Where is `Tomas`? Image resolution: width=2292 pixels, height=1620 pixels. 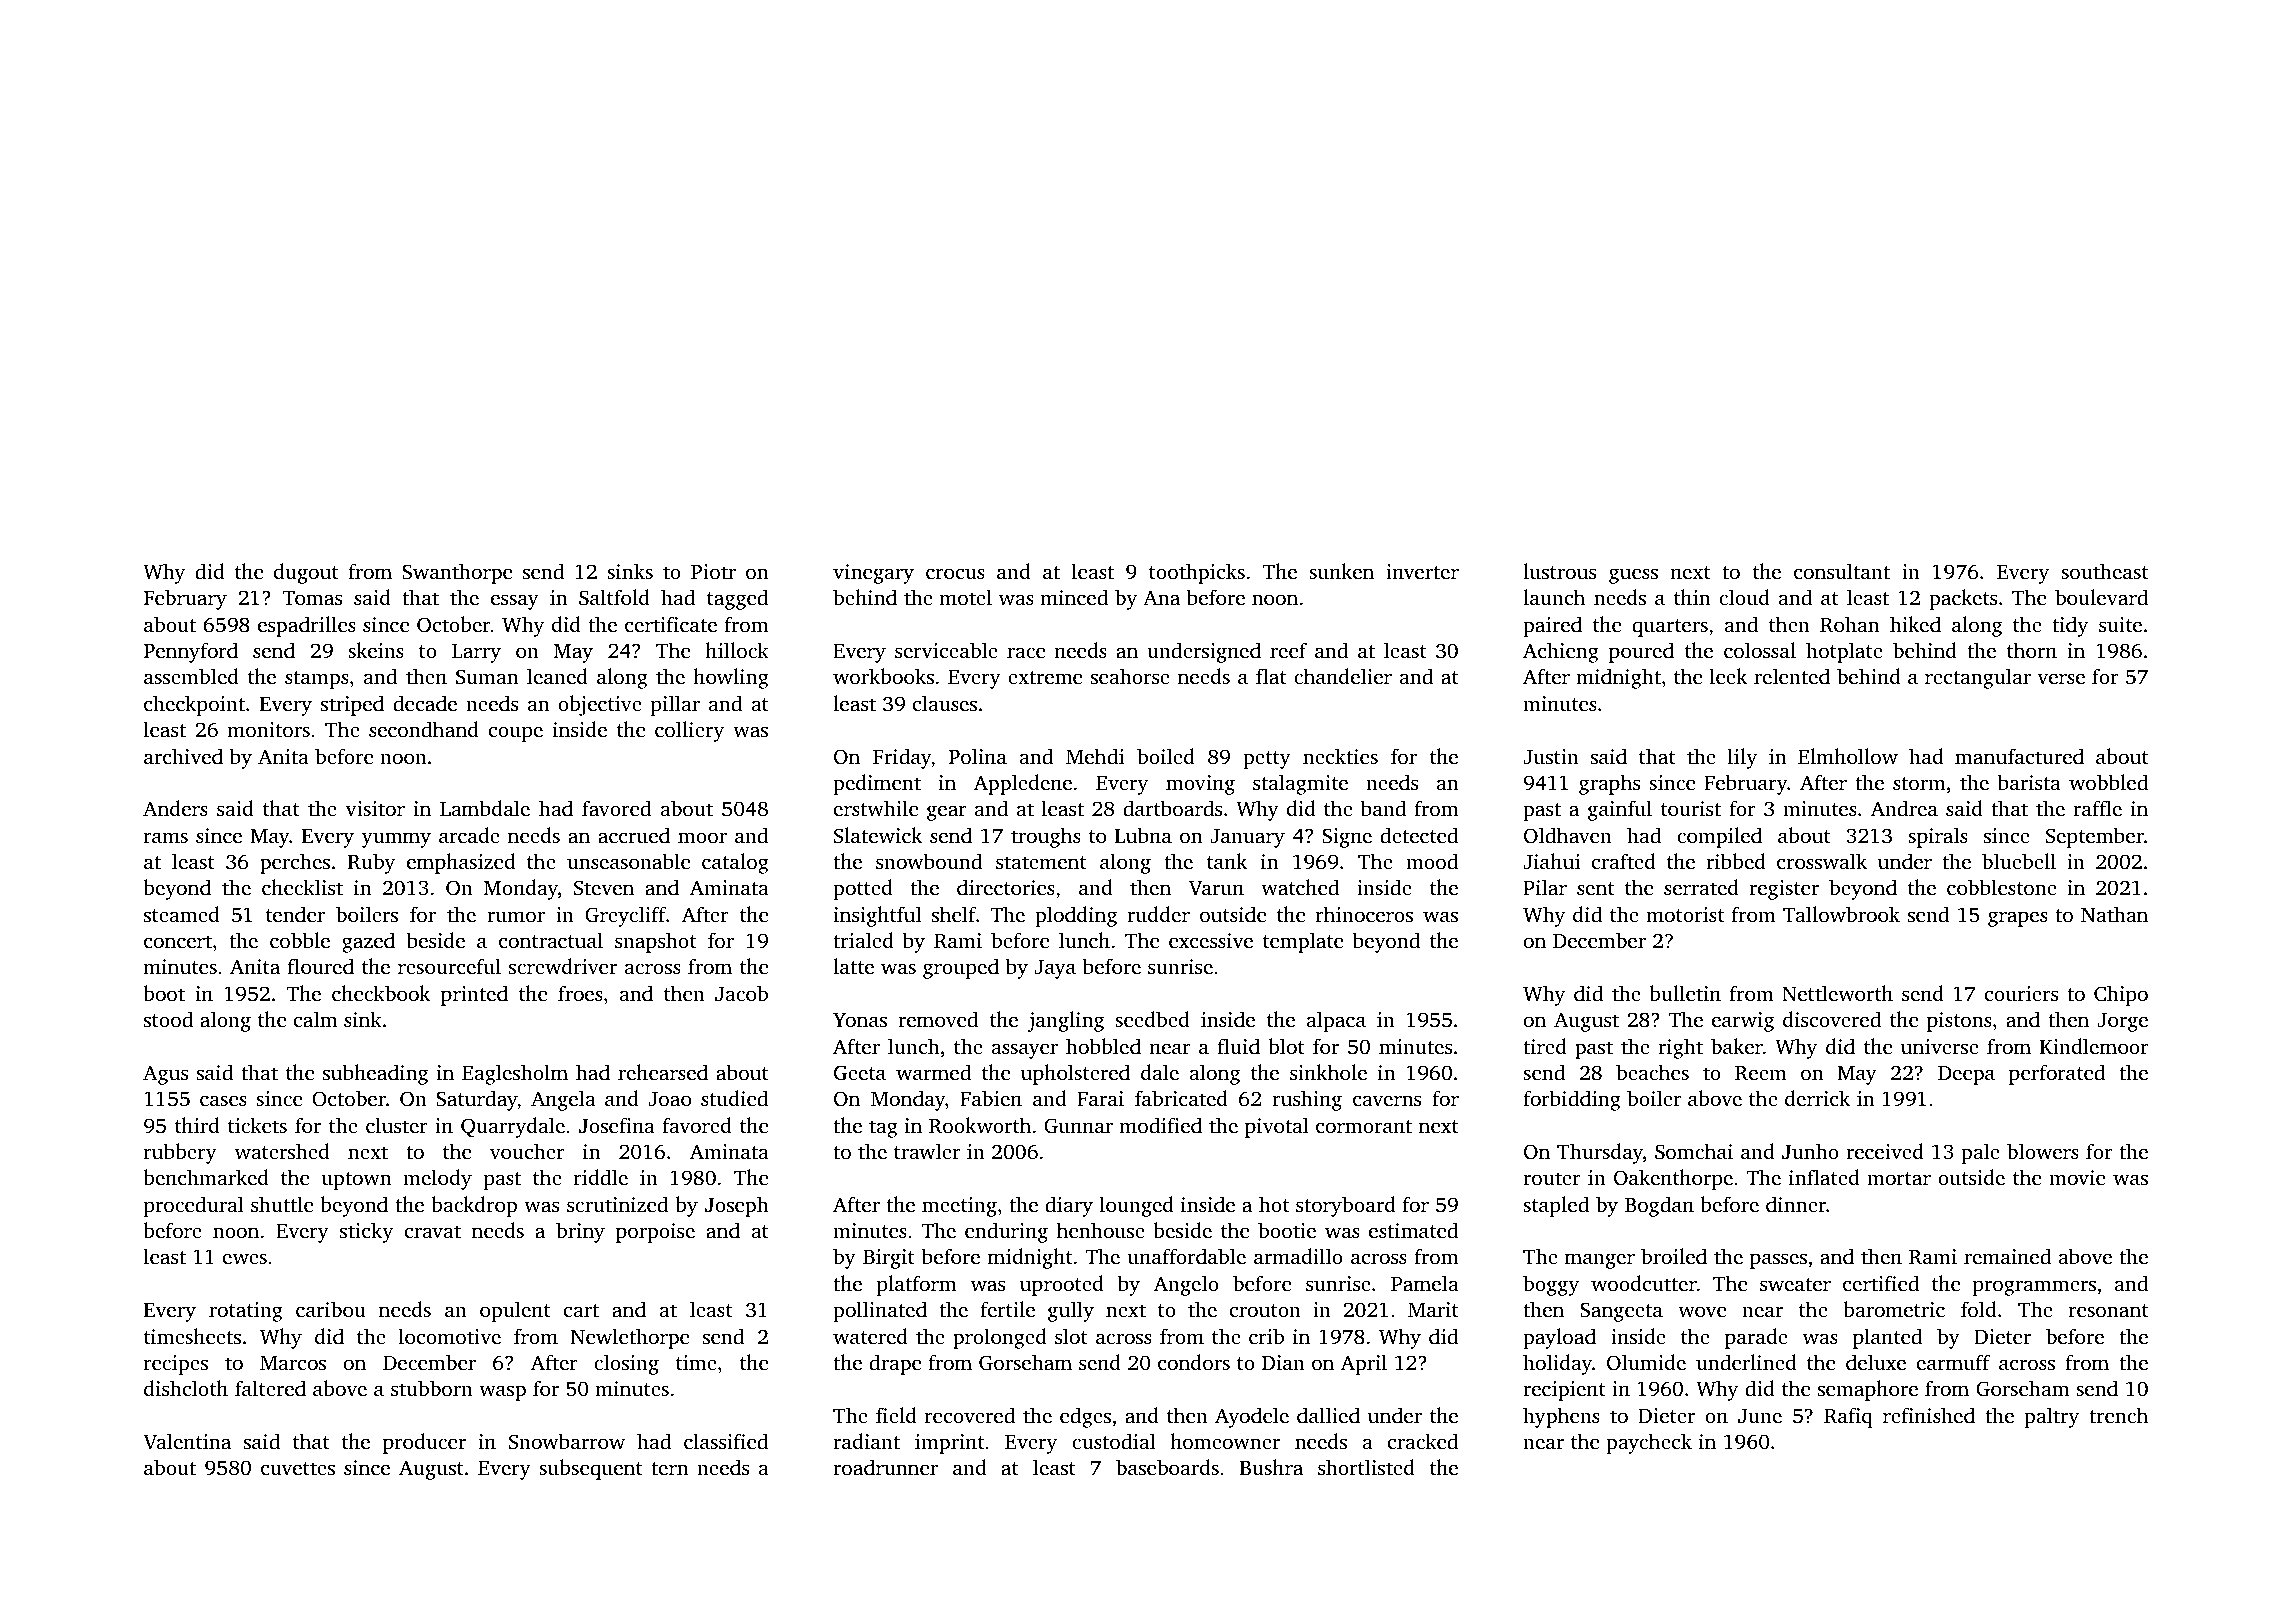 Tomas is located at coordinates (312, 598).
